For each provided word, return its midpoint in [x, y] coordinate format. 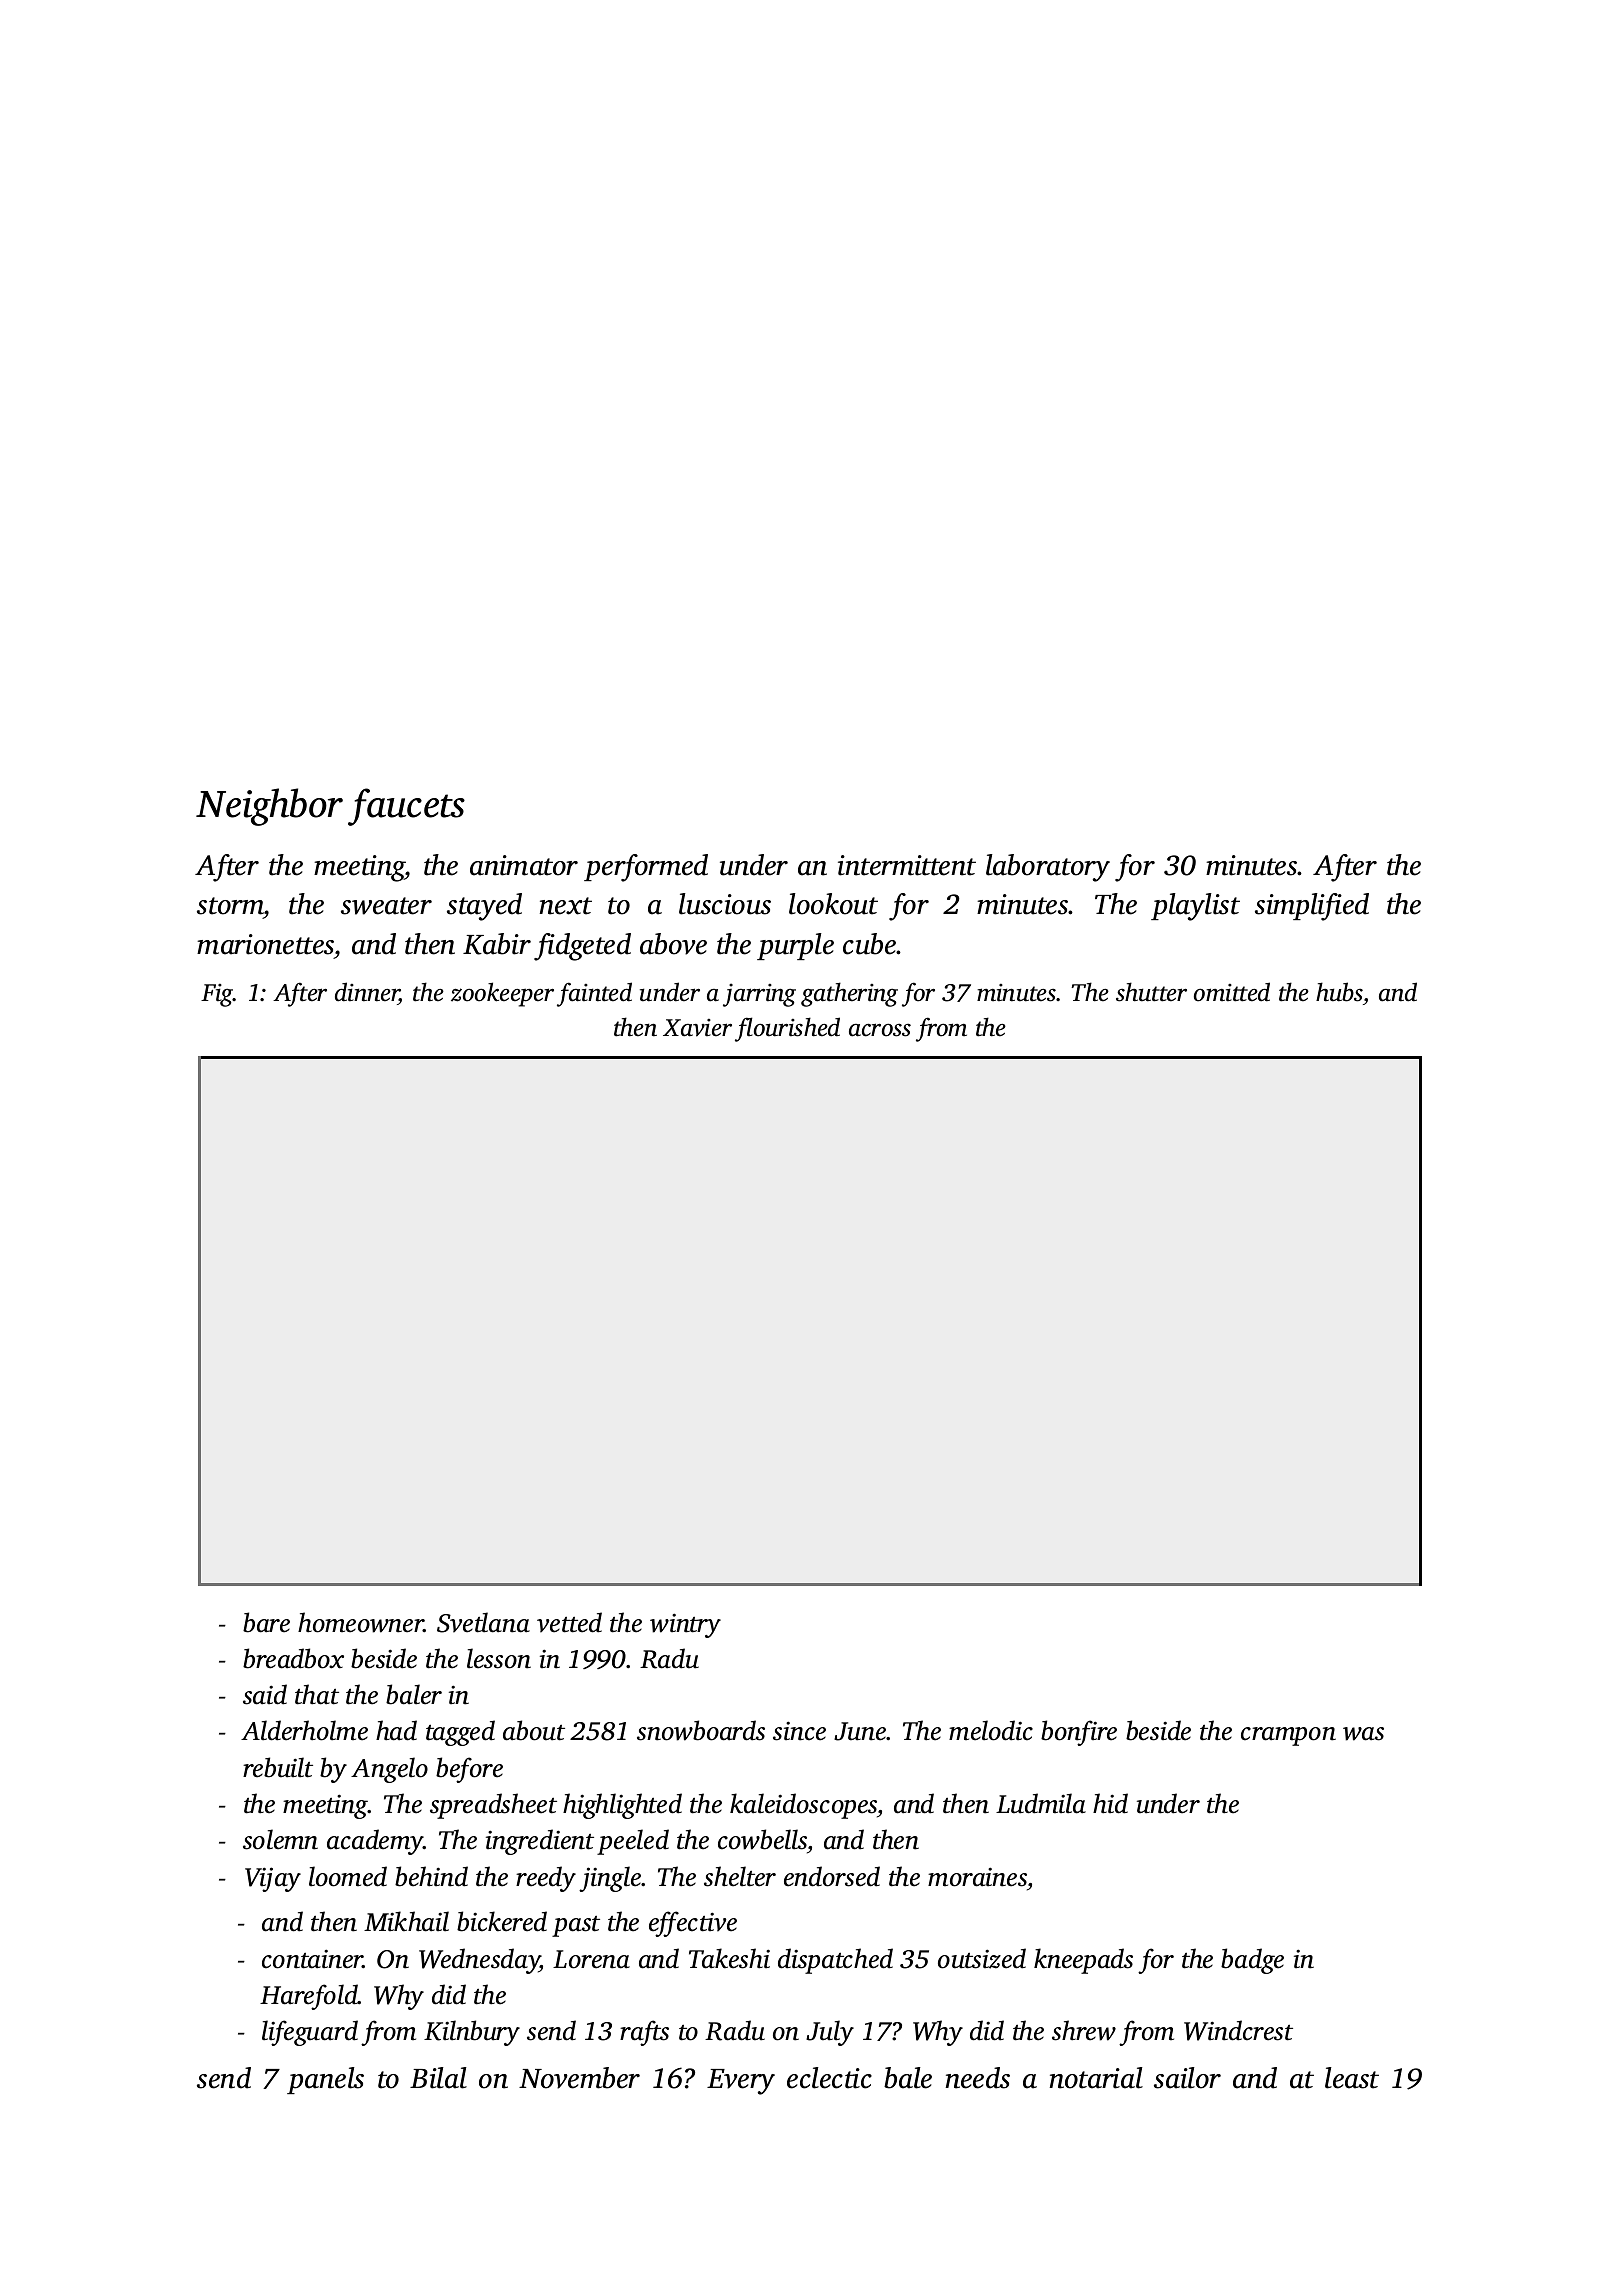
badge [1252, 1961]
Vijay [273, 1879]
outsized [982, 1958]
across [880, 1030]
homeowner [361, 1622]
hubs [1339, 992]
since [799, 1731]
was [1363, 1734]
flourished [787, 1029]
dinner [367, 993]
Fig [217, 995]
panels [325, 2080]
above [673, 944]
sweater [386, 906]
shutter [1151, 992]
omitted [1232, 992]
